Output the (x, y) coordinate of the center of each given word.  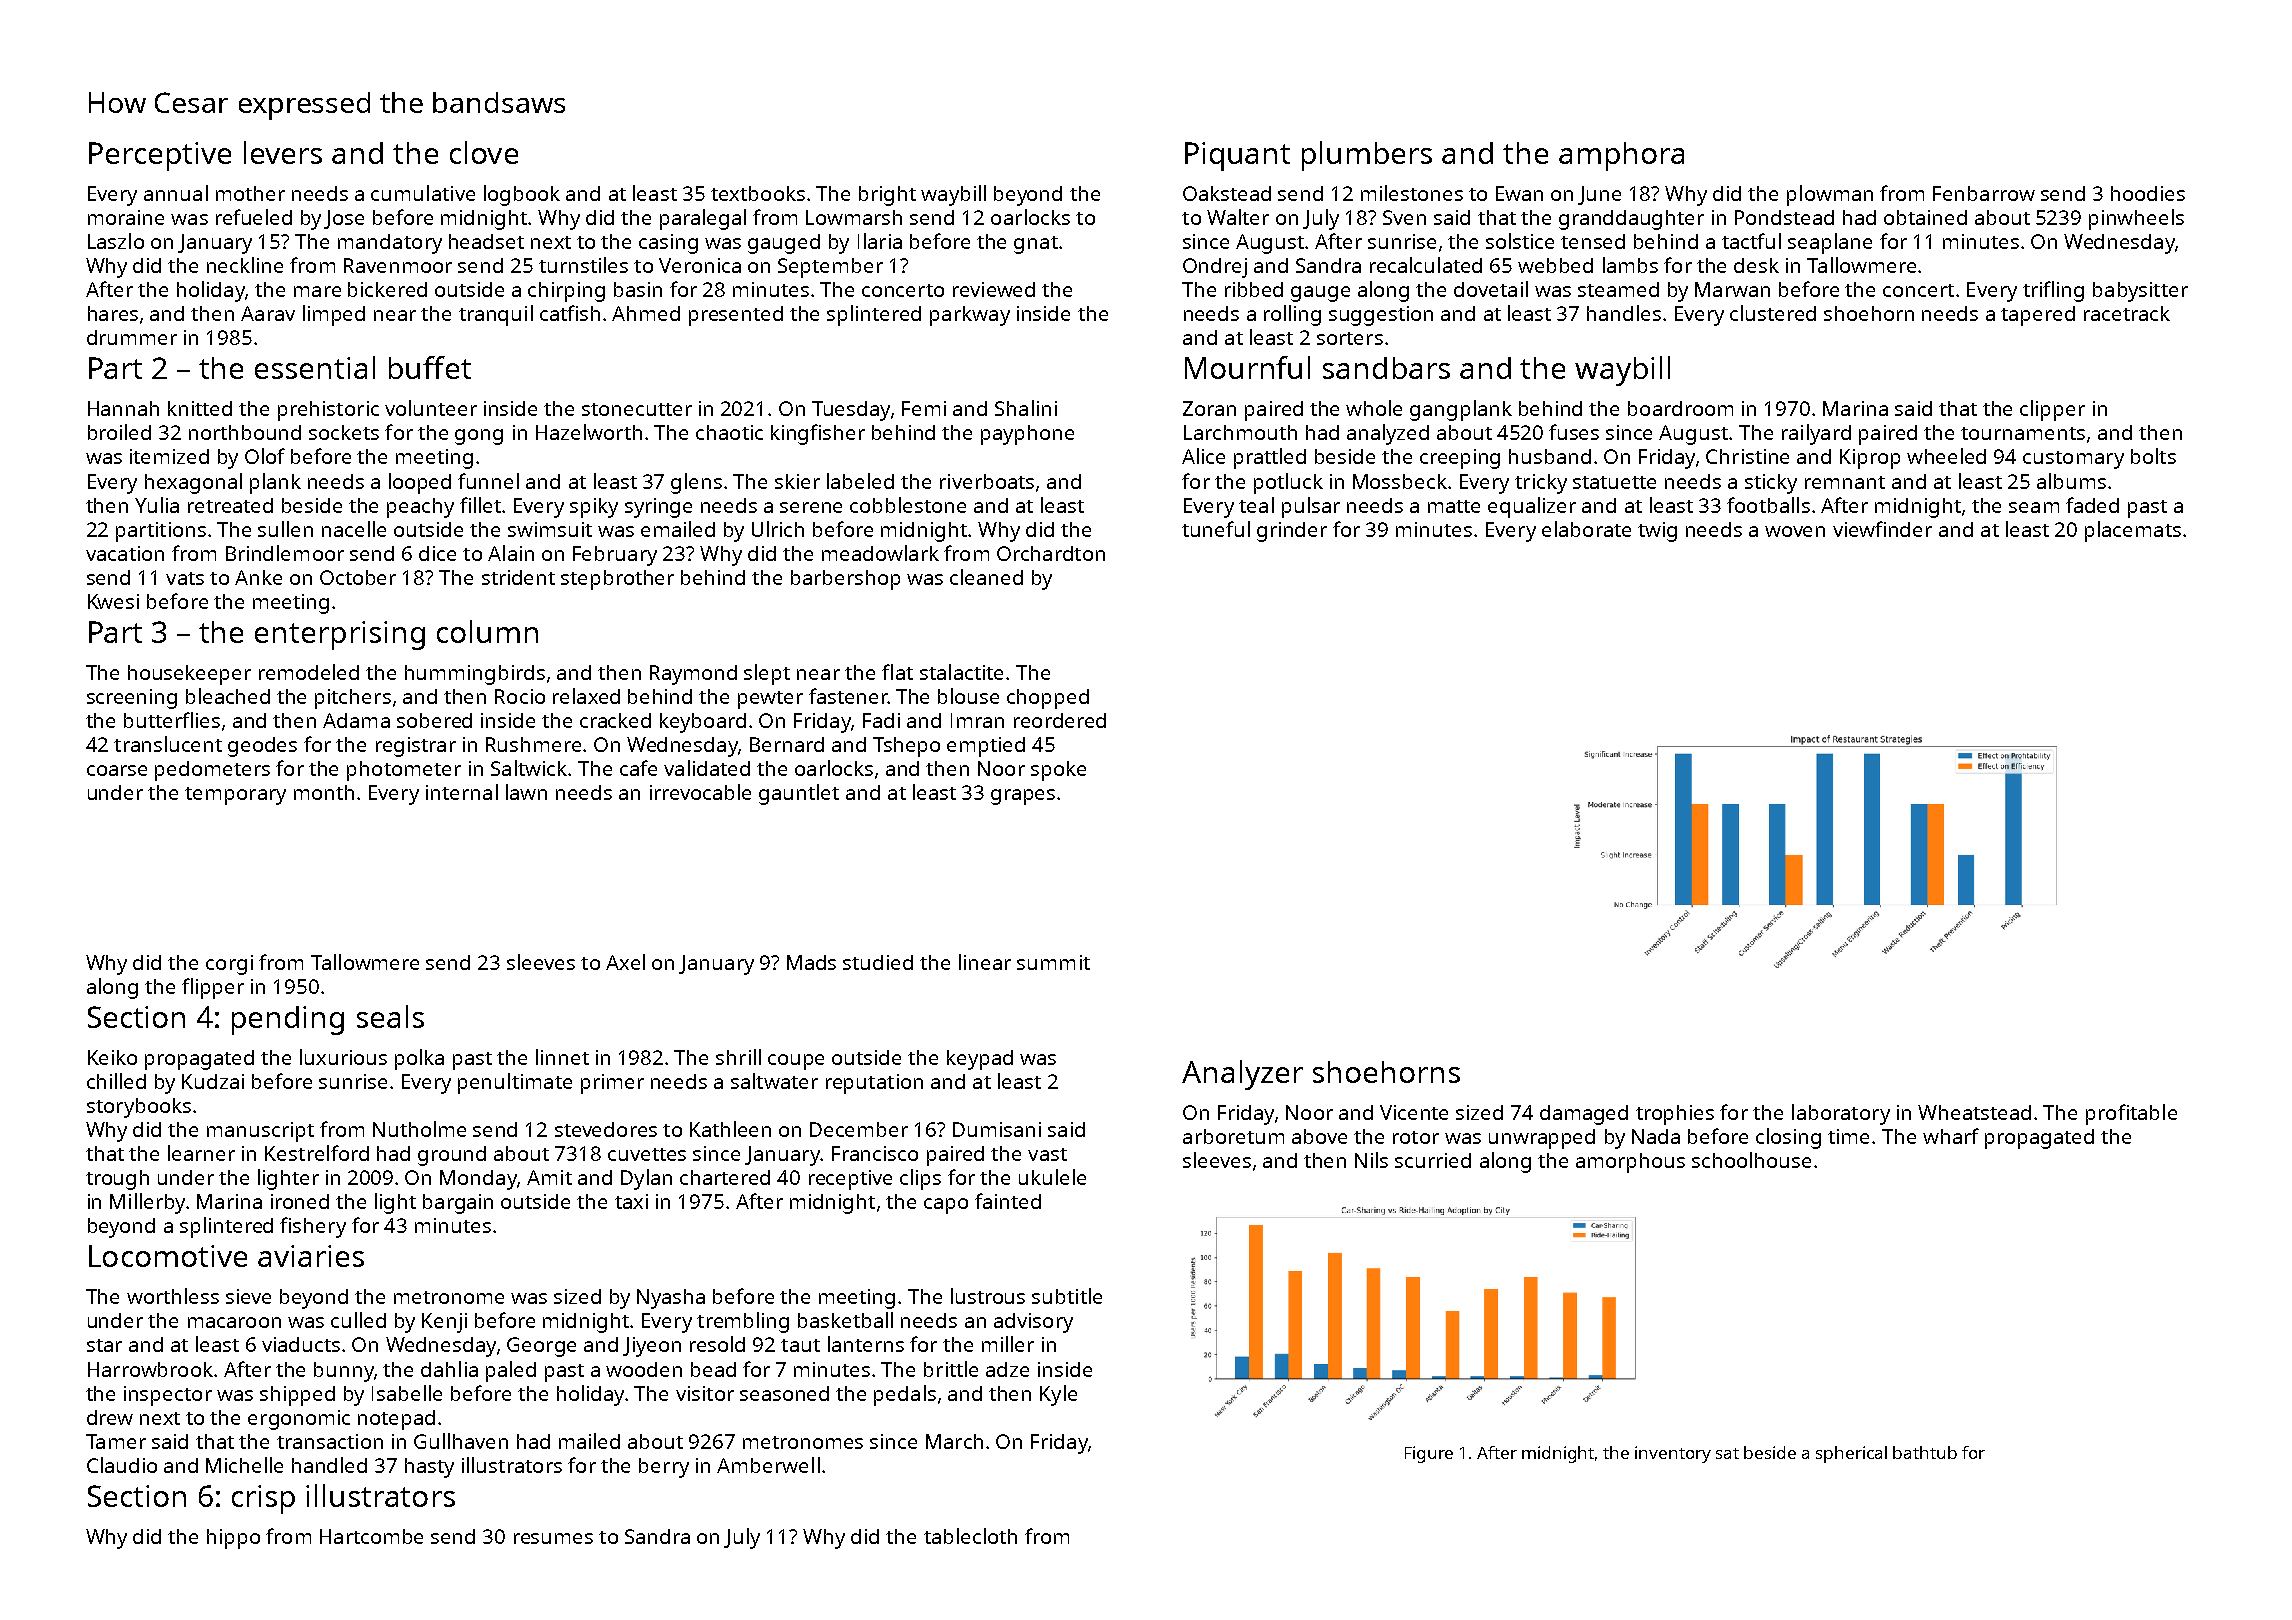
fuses (1574, 432)
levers (283, 152)
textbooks (758, 193)
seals (390, 1016)
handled (329, 1465)
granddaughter (1631, 220)
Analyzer (1242, 1075)
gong (479, 437)
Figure (1429, 1454)
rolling (1292, 315)
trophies (1675, 1115)
